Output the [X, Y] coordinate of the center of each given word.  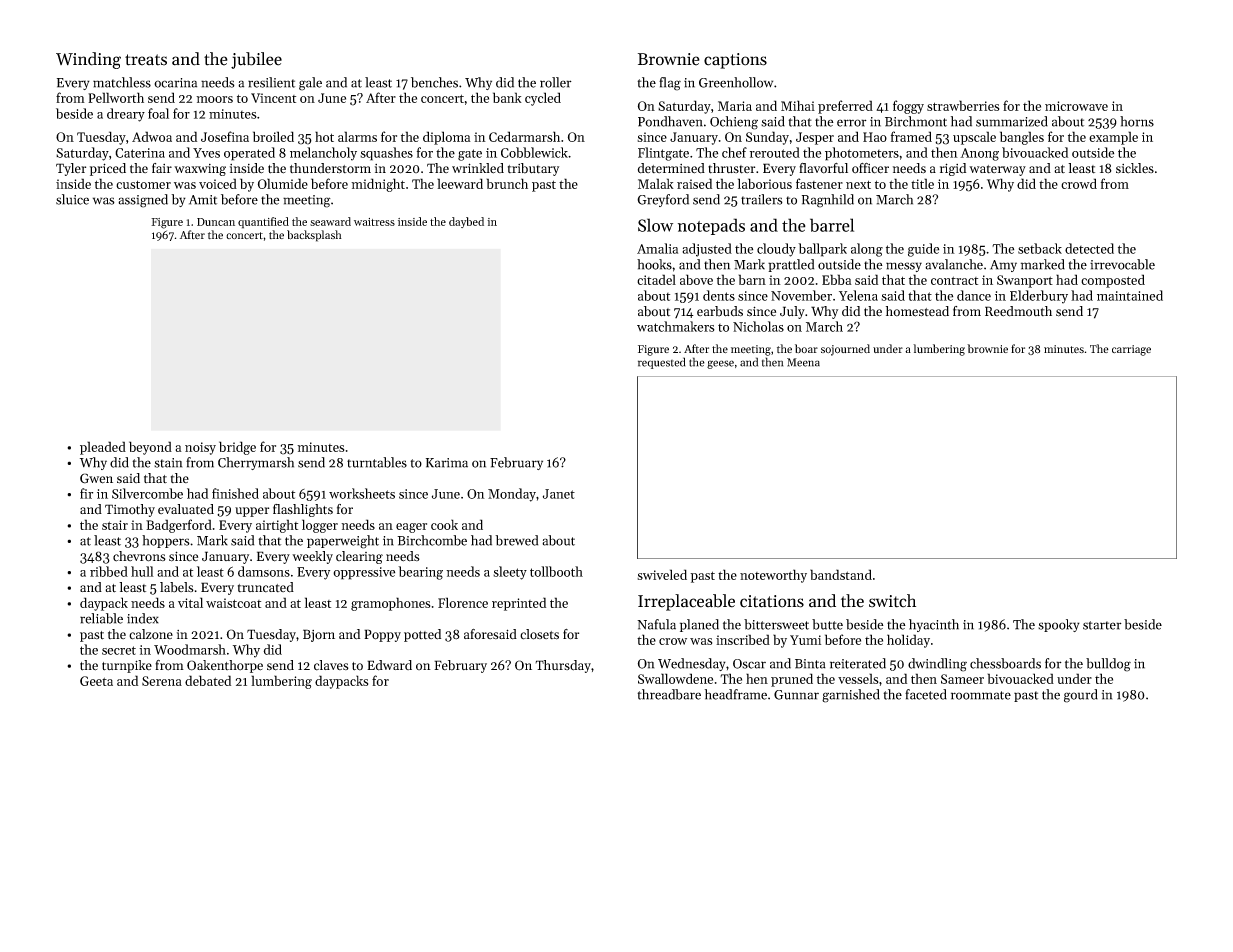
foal [158, 113]
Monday [512, 495]
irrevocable [1122, 264]
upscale [974, 138]
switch [892, 601]
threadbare [669, 694]
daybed [466, 222]
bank [507, 97]
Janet [559, 494]
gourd [1081, 696]
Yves [206, 153]
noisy [200, 448]
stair [115, 525]
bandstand [841, 574]
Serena [162, 681]
